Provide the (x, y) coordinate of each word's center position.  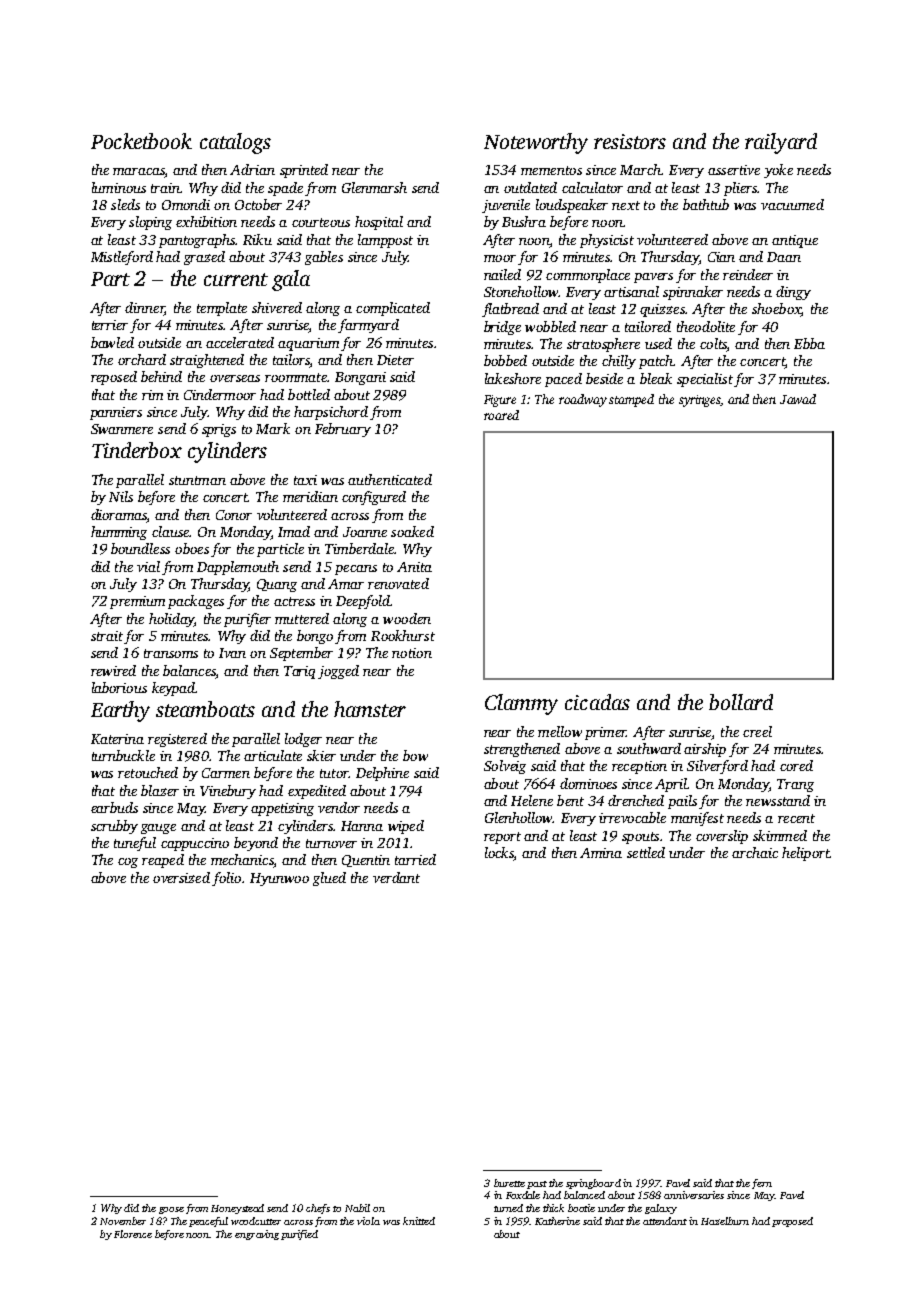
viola (368, 1221)
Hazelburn (725, 1221)
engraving (257, 1235)
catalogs (235, 143)
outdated (530, 187)
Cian (721, 257)
